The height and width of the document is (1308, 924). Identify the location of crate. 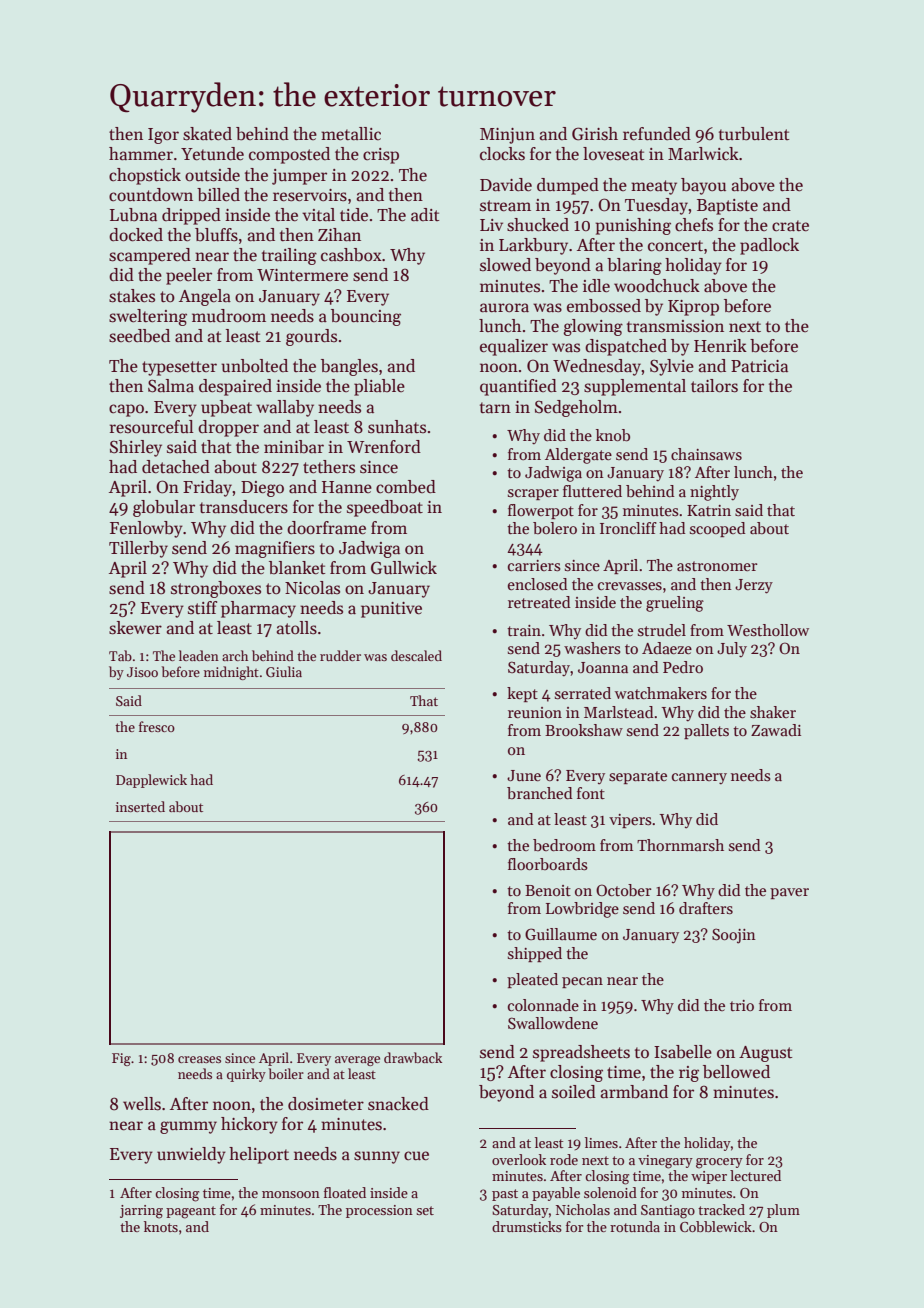
(790, 226).
